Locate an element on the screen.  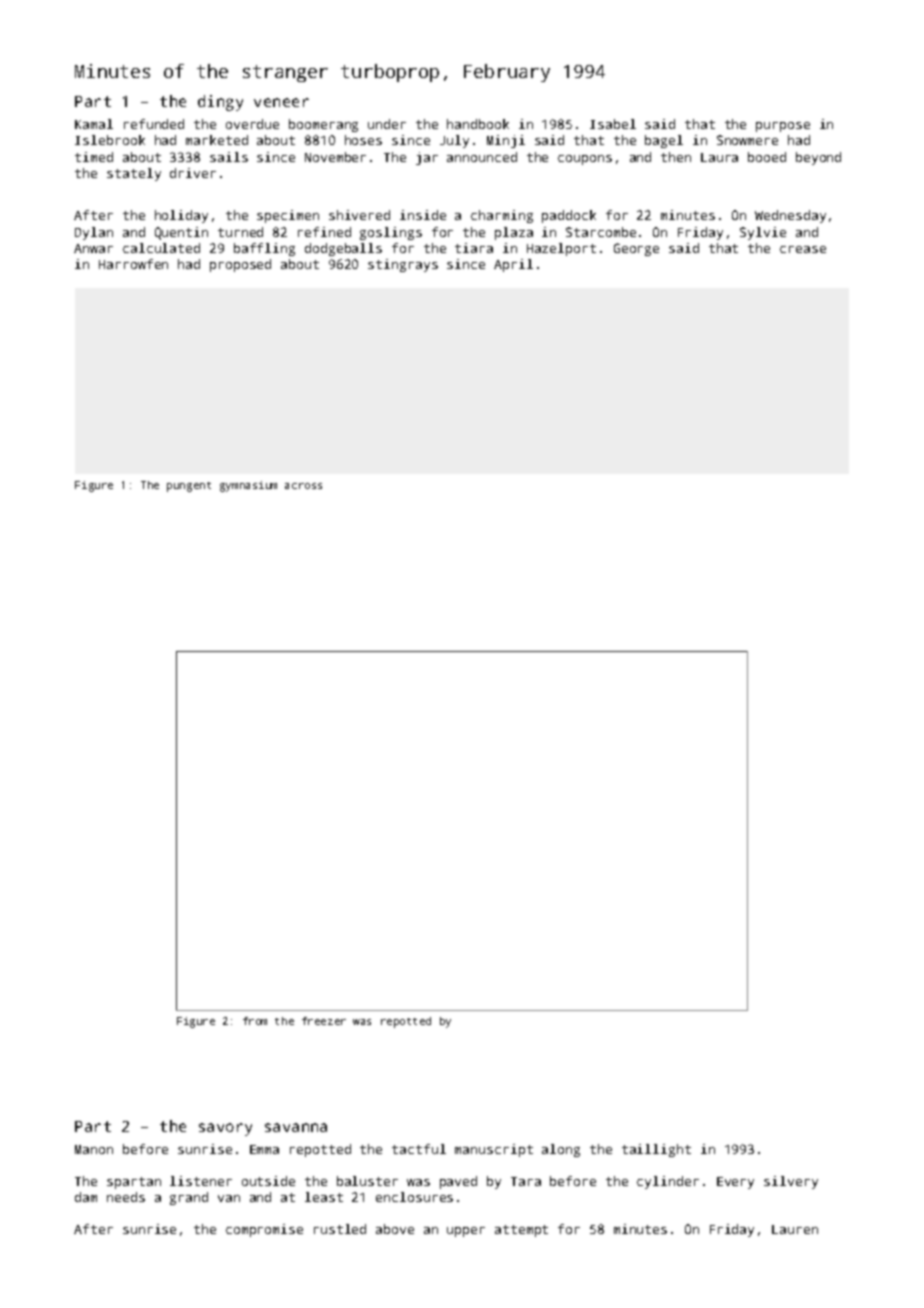
across is located at coordinates (303, 486).
